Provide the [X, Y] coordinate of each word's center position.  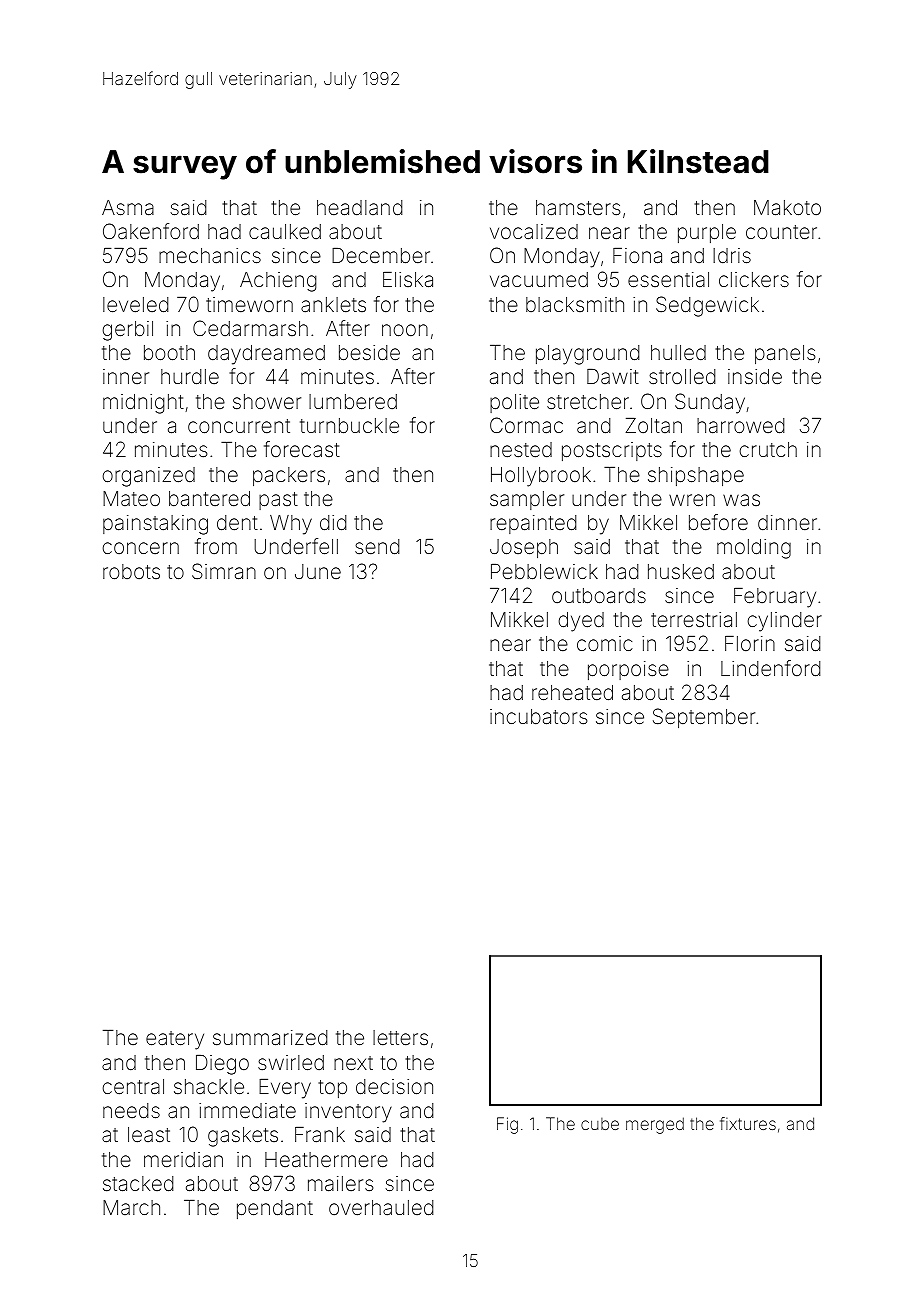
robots [131, 571]
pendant [275, 1209]
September [704, 718]
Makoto [787, 207]
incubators [538, 716]
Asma [128, 207]
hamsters [578, 207]
